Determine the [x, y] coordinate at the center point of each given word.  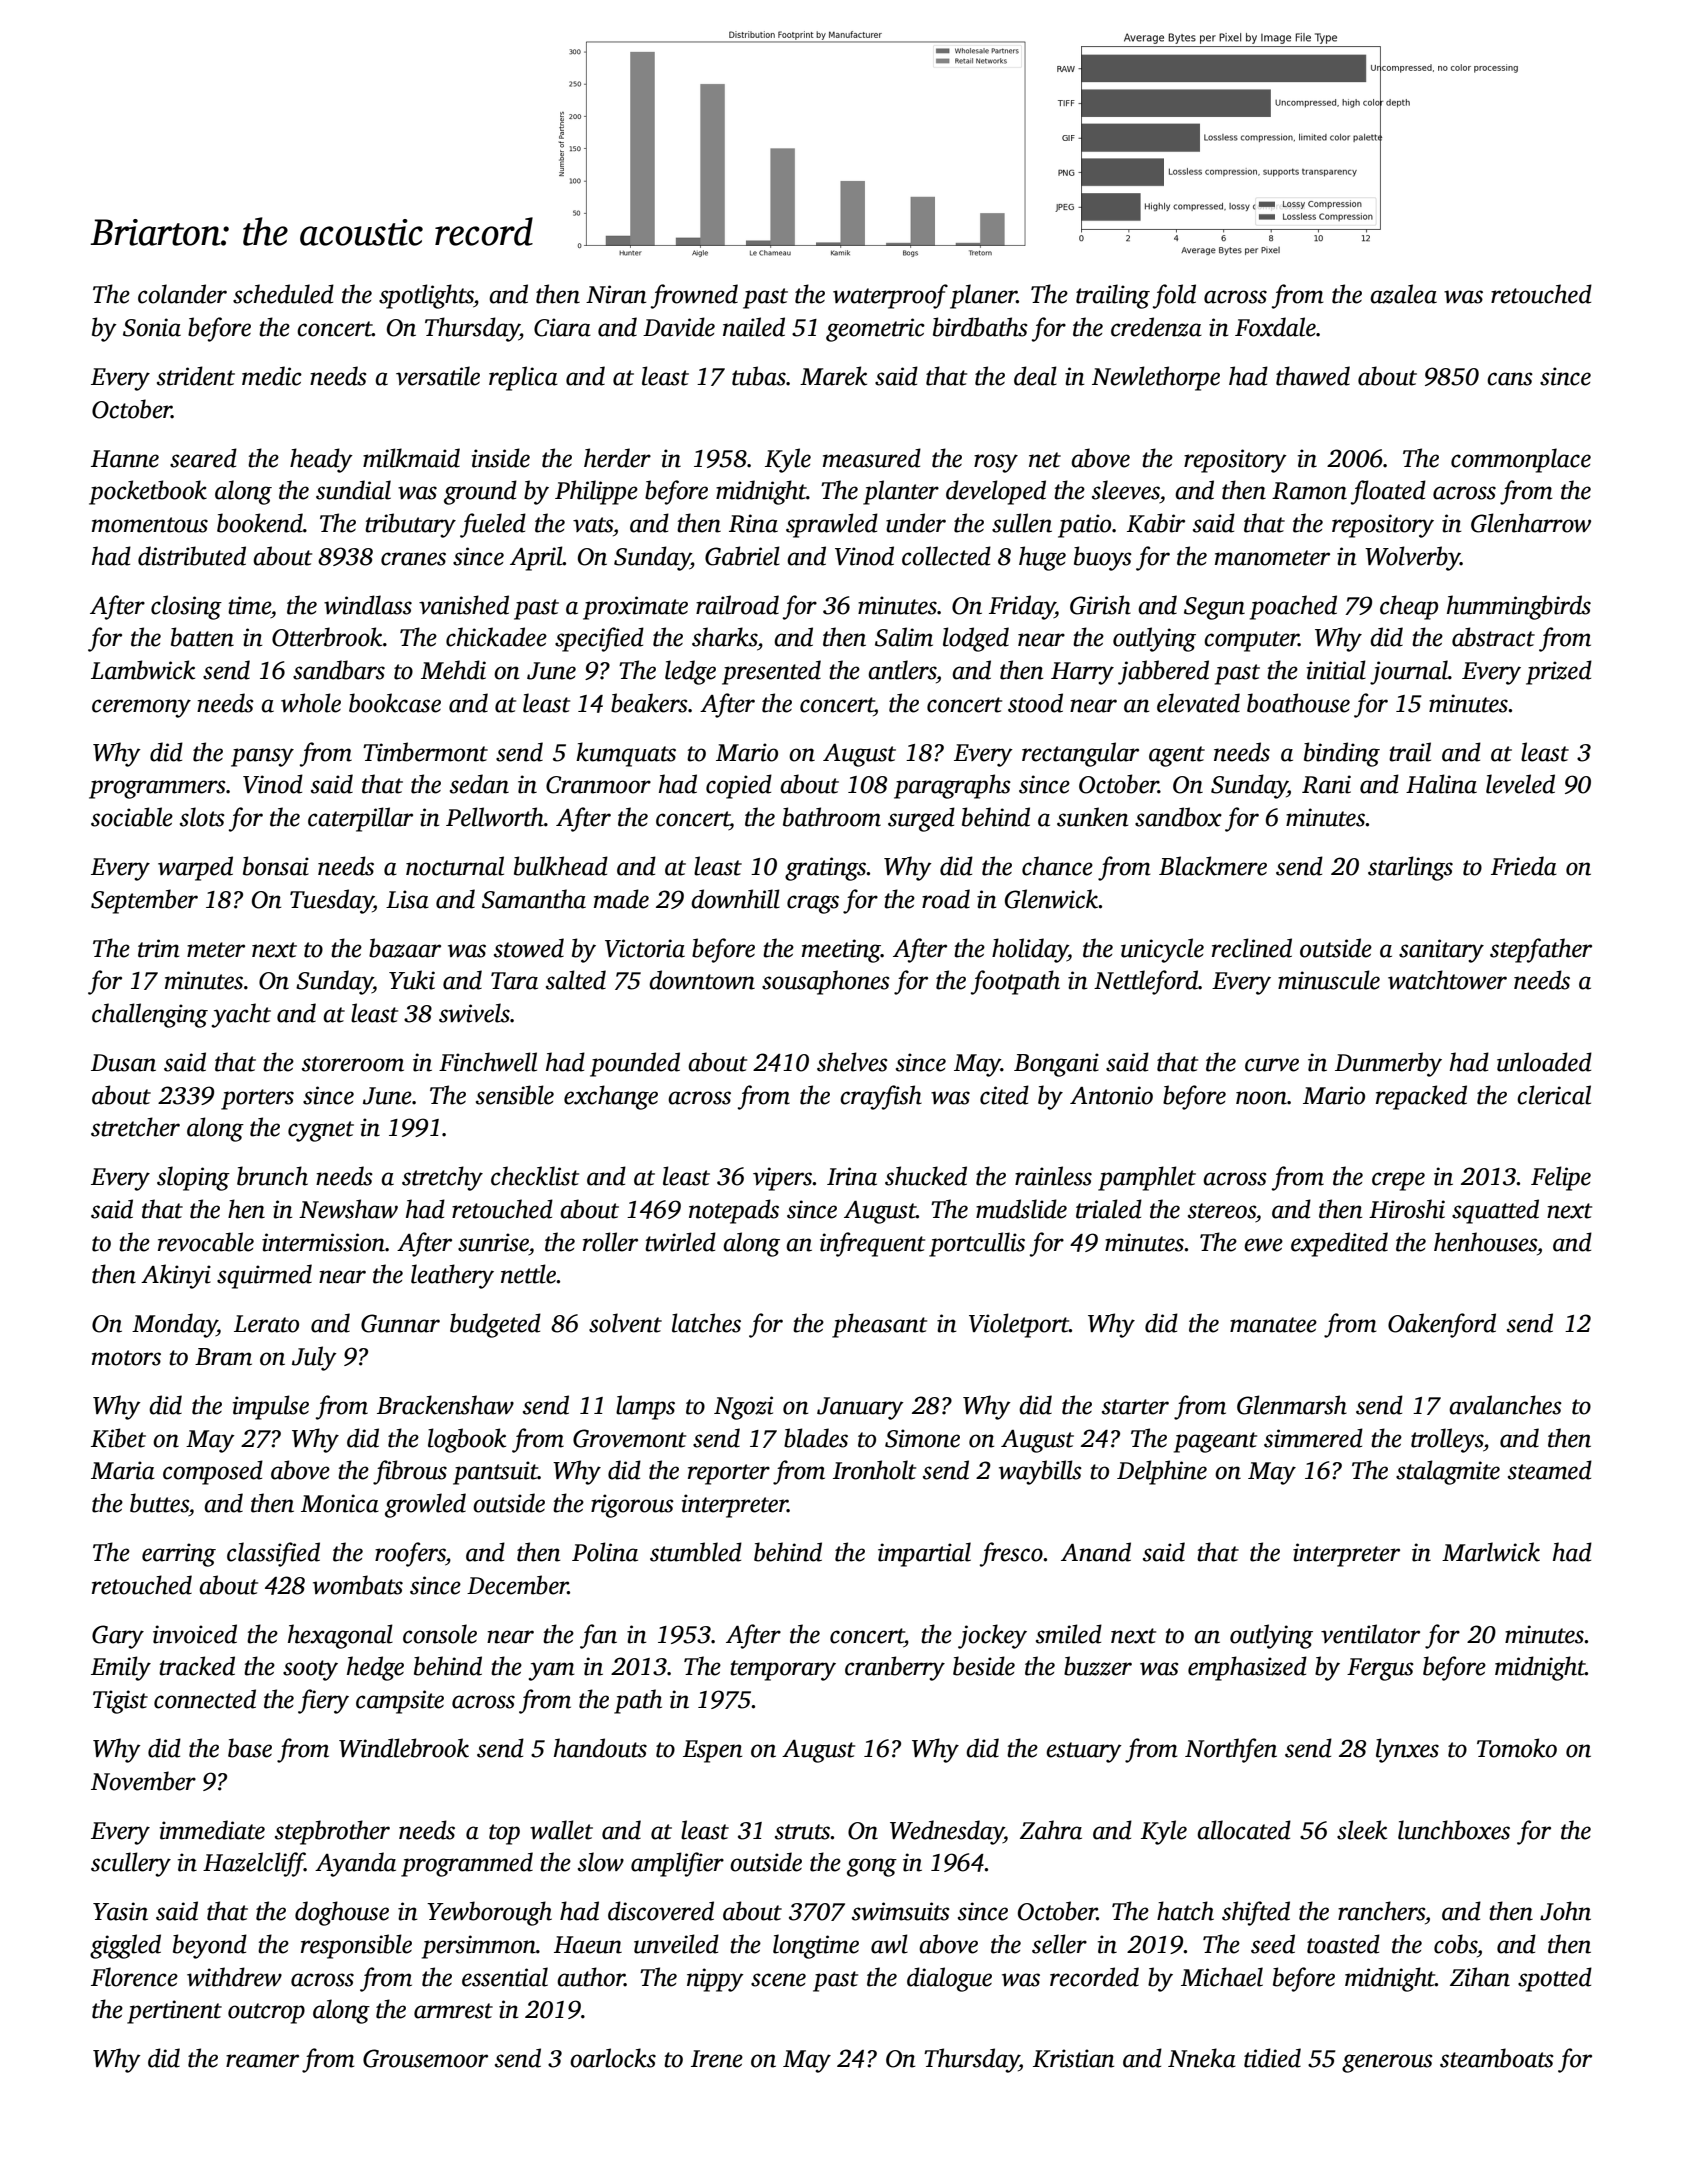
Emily [121, 1668]
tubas [759, 376]
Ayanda [355, 1864]
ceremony [141, 708]
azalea [1403, 294]
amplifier [677, 1864]
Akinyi [176, 1276]
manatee [1273, 1325]
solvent [625, 1323]
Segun [1214, 608]
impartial [924, 1554]
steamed [1550, 1470]
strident [196, 376]
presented [771, 672]
